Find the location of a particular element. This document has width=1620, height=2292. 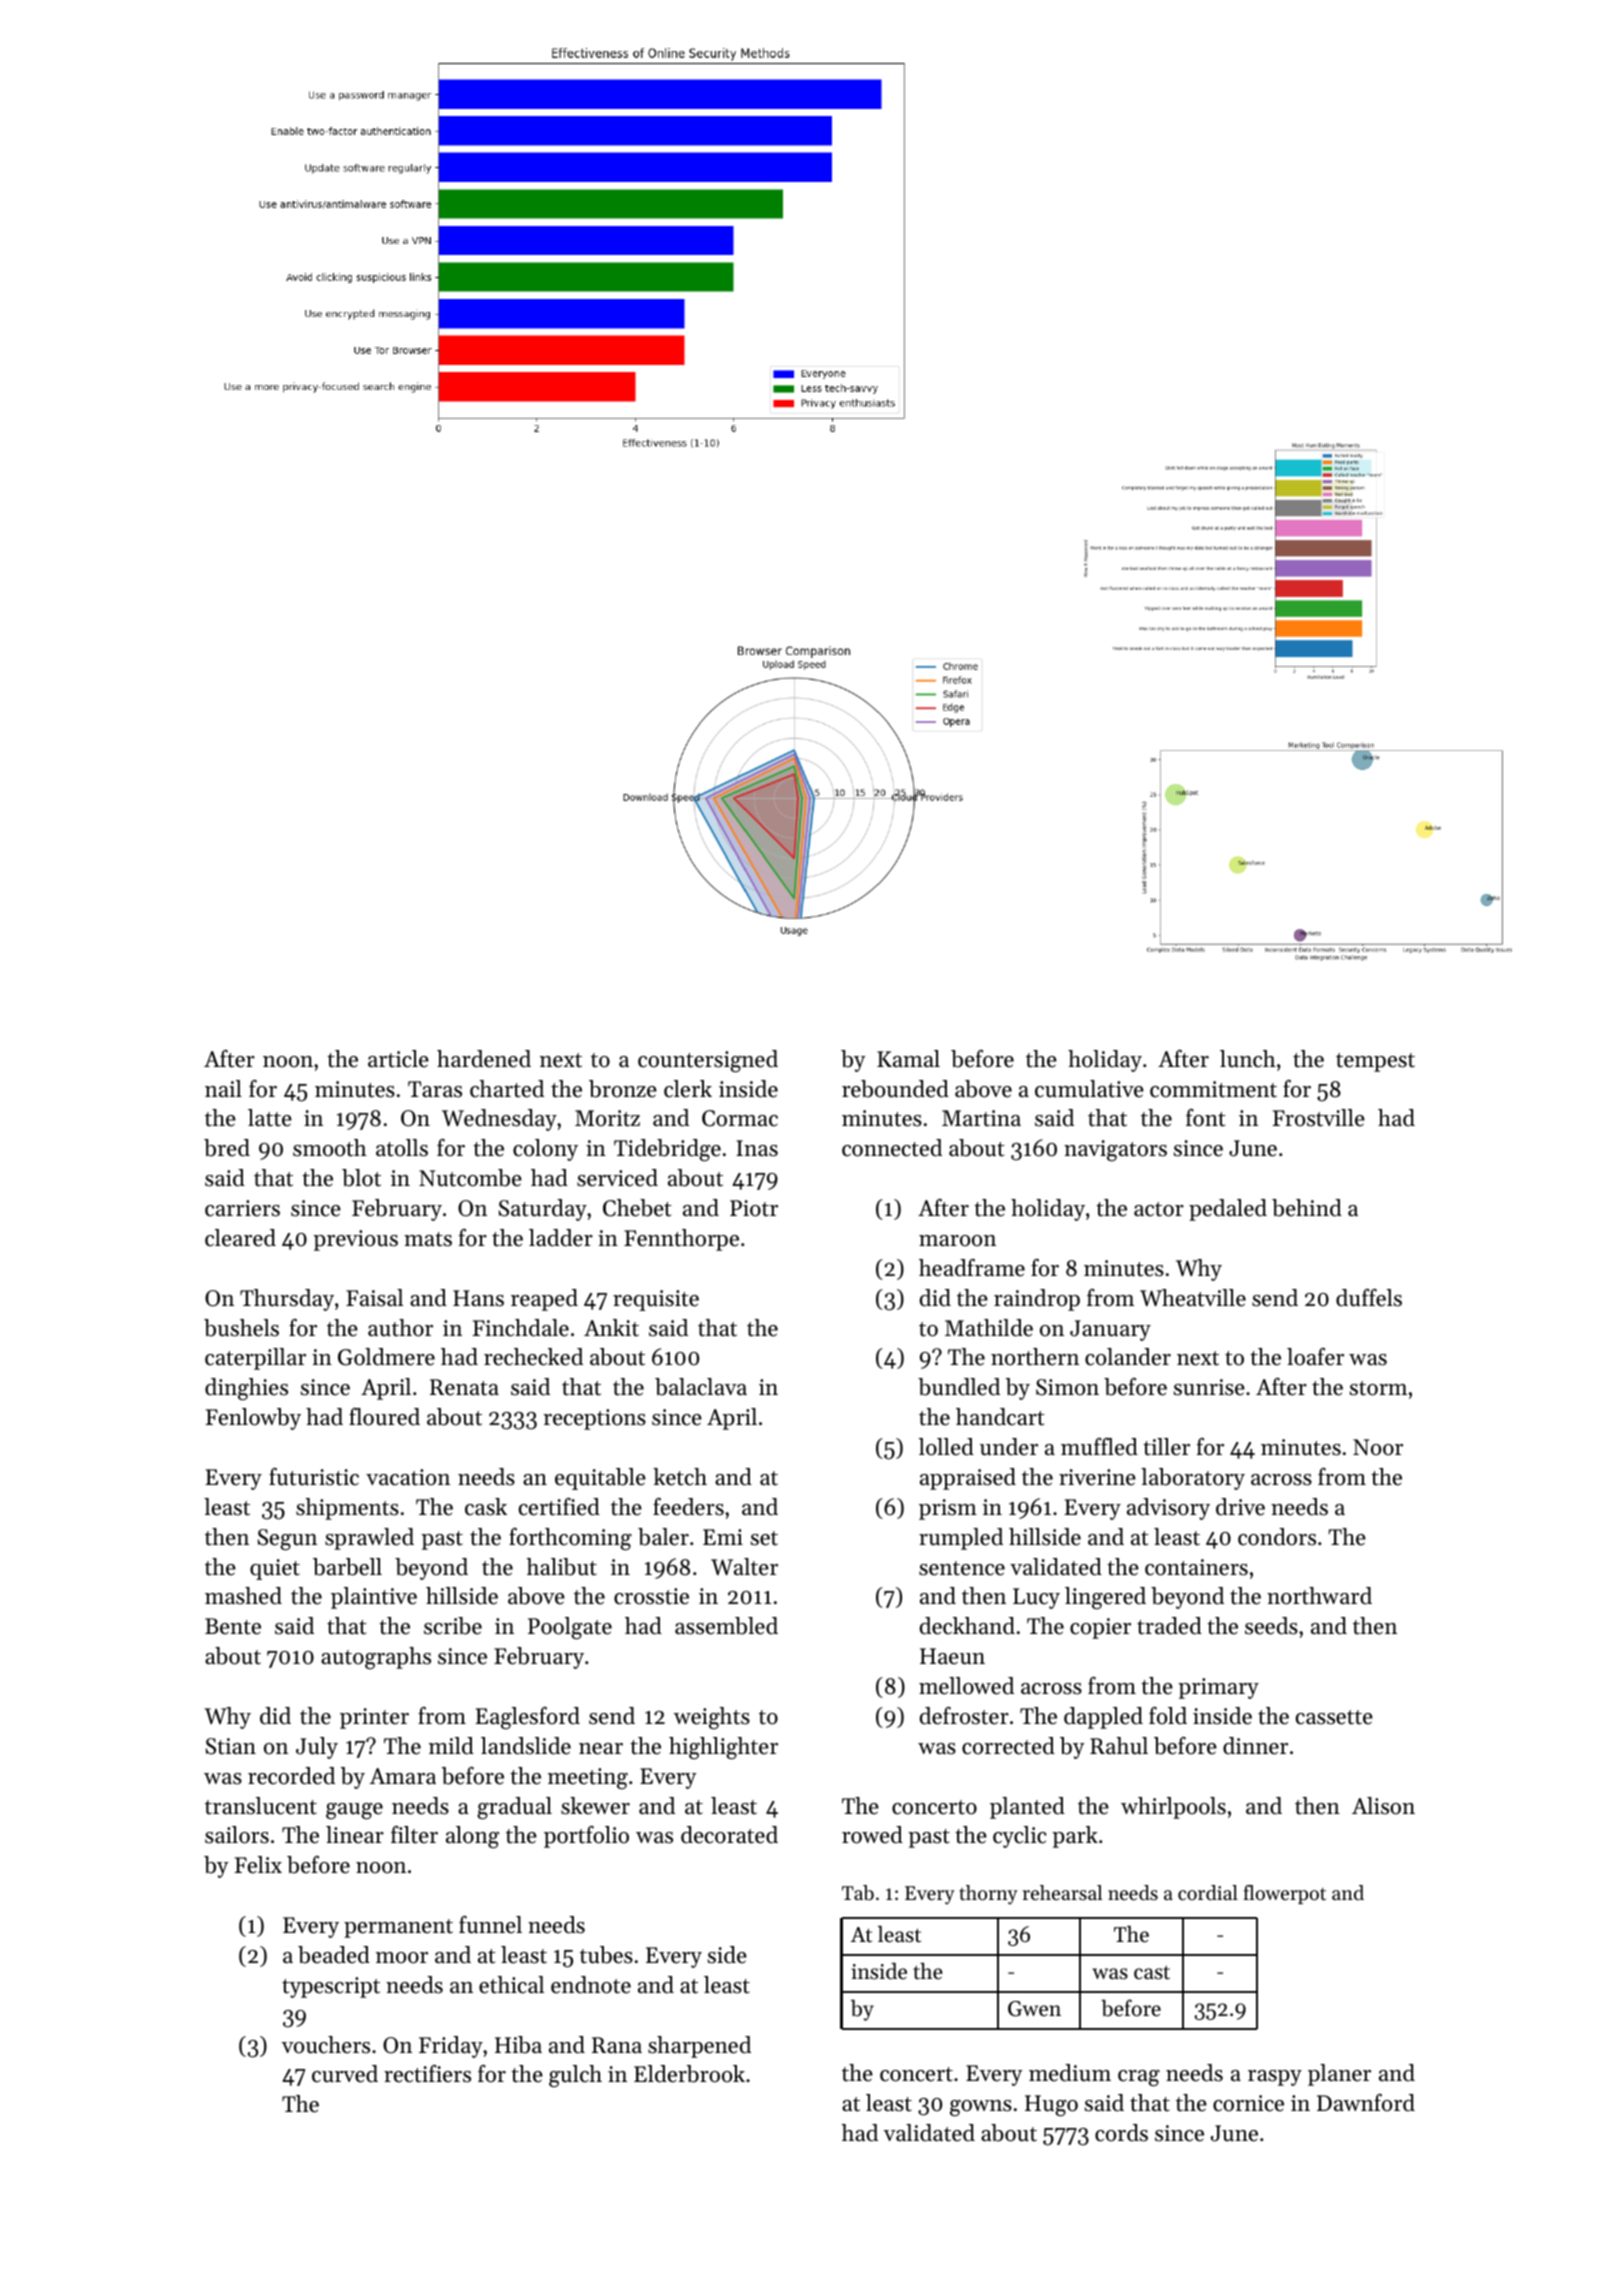

cassette is located at coordinates (1334, 1717).
